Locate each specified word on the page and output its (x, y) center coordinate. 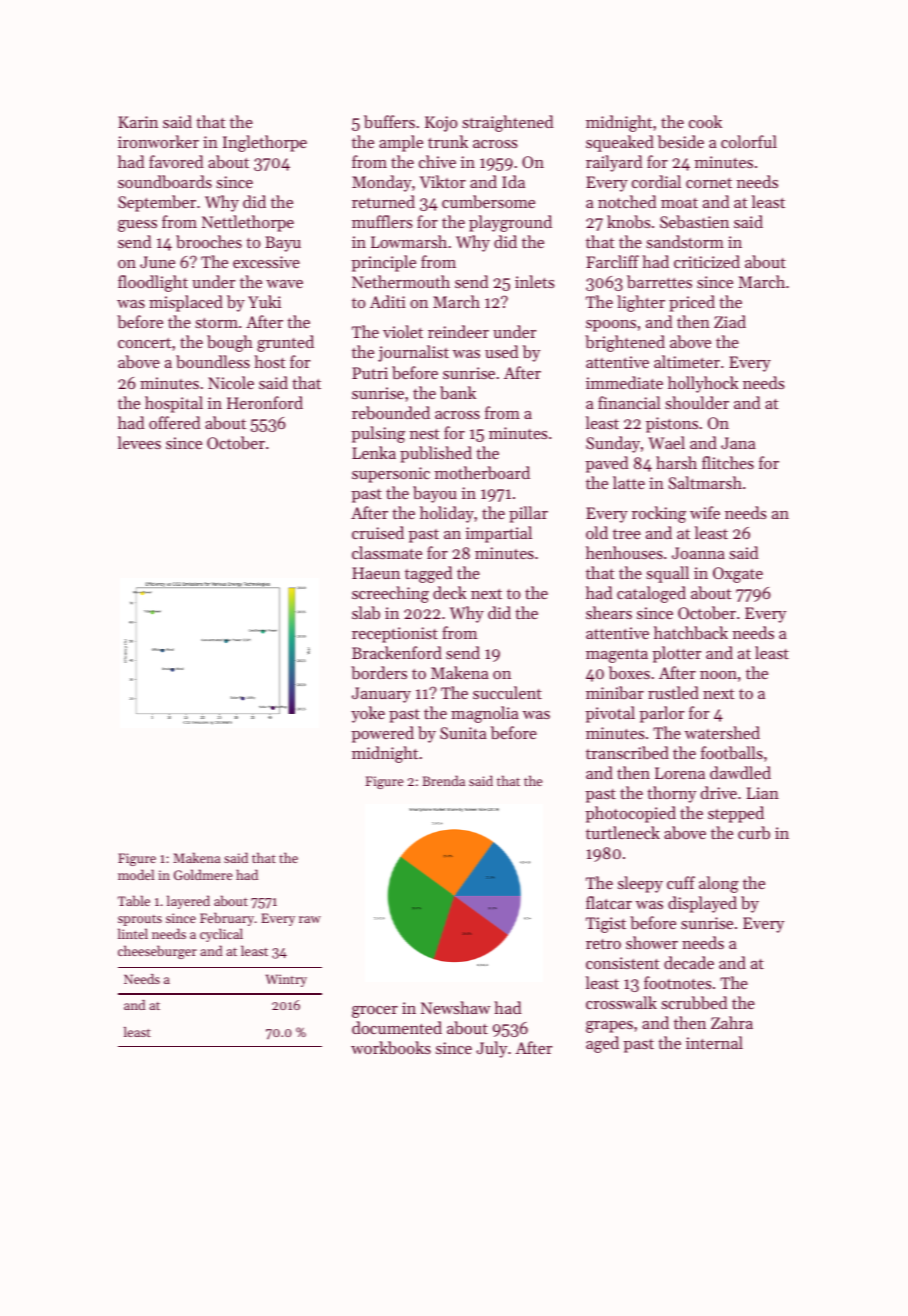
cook (705, 121)
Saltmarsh (705, 482)
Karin (138, 122)
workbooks (391, 1047)
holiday (447, 514)
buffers (389, 121)
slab (366, 612)
